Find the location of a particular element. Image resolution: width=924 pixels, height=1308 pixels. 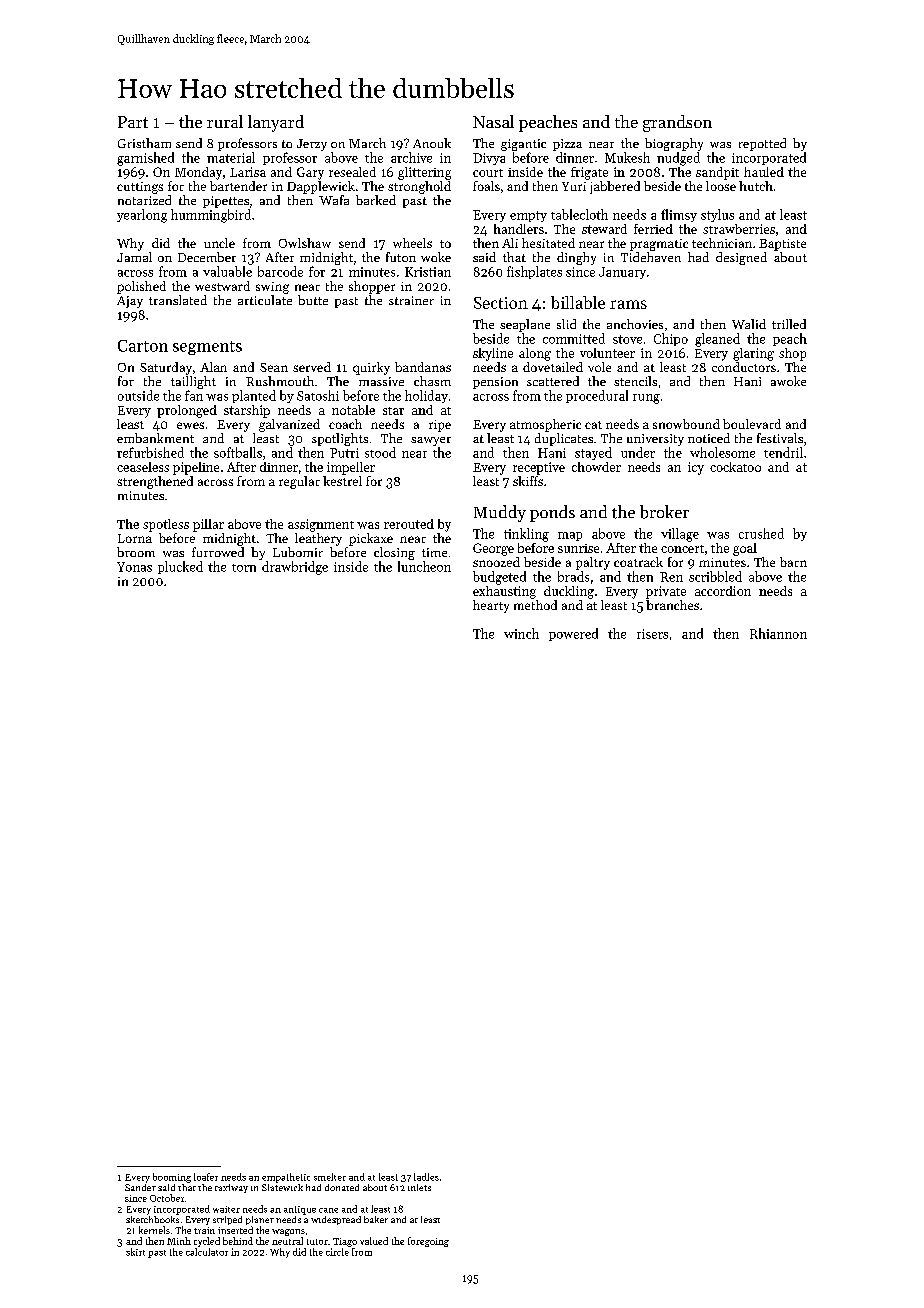

crushed is located at coordinates (761, 533).
